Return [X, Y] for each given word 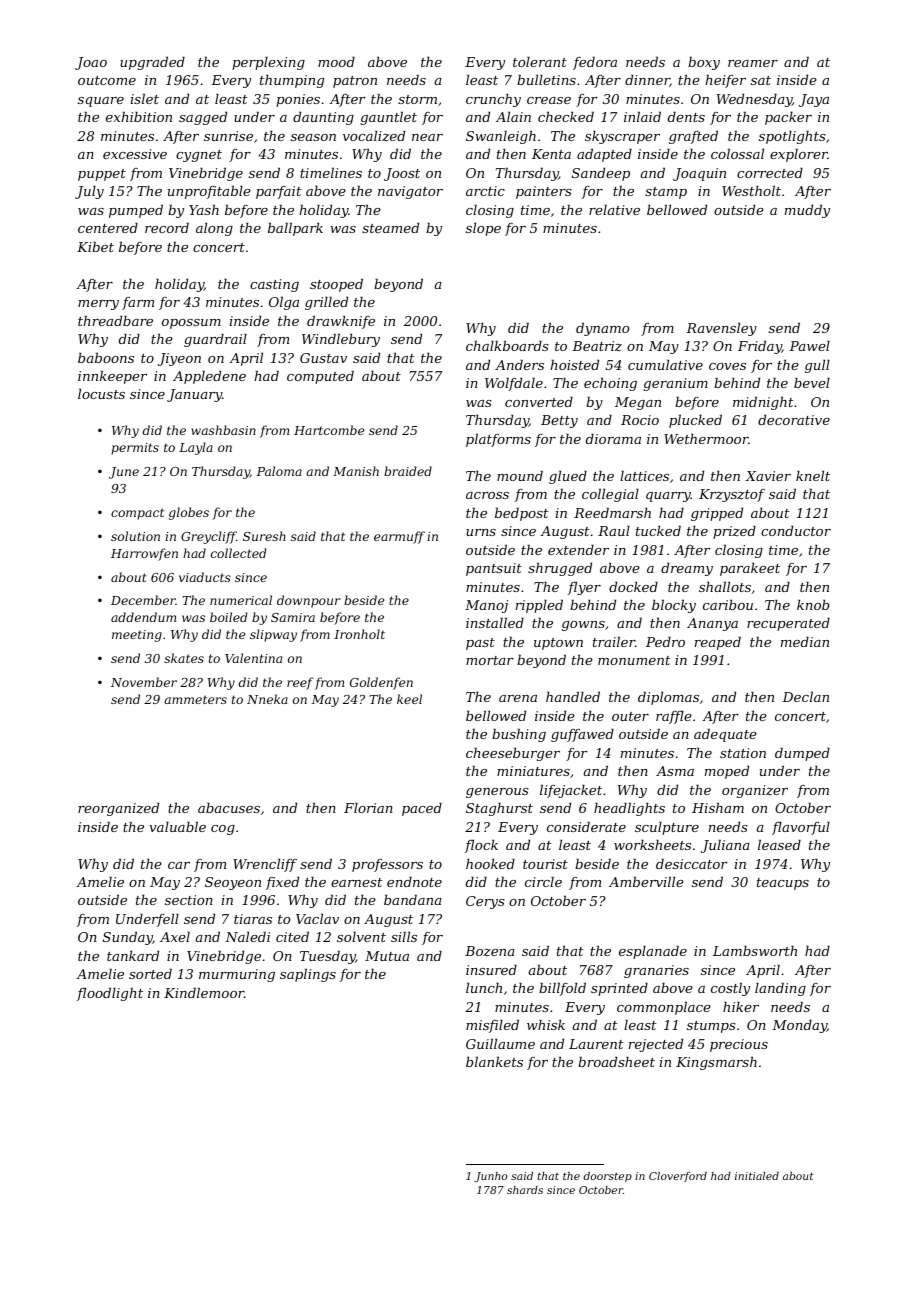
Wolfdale [514, 384]
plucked [695, 421]
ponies [298, 100]
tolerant [540, 61]
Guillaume [500, 1043]
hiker [741, 1006]
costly [730, 989]
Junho [490, 1177]
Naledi [247, 936]
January [194, 395]
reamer [753, 63]
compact [137, 514]
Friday [760, 347]
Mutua [387, 956]
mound [520, 475]
